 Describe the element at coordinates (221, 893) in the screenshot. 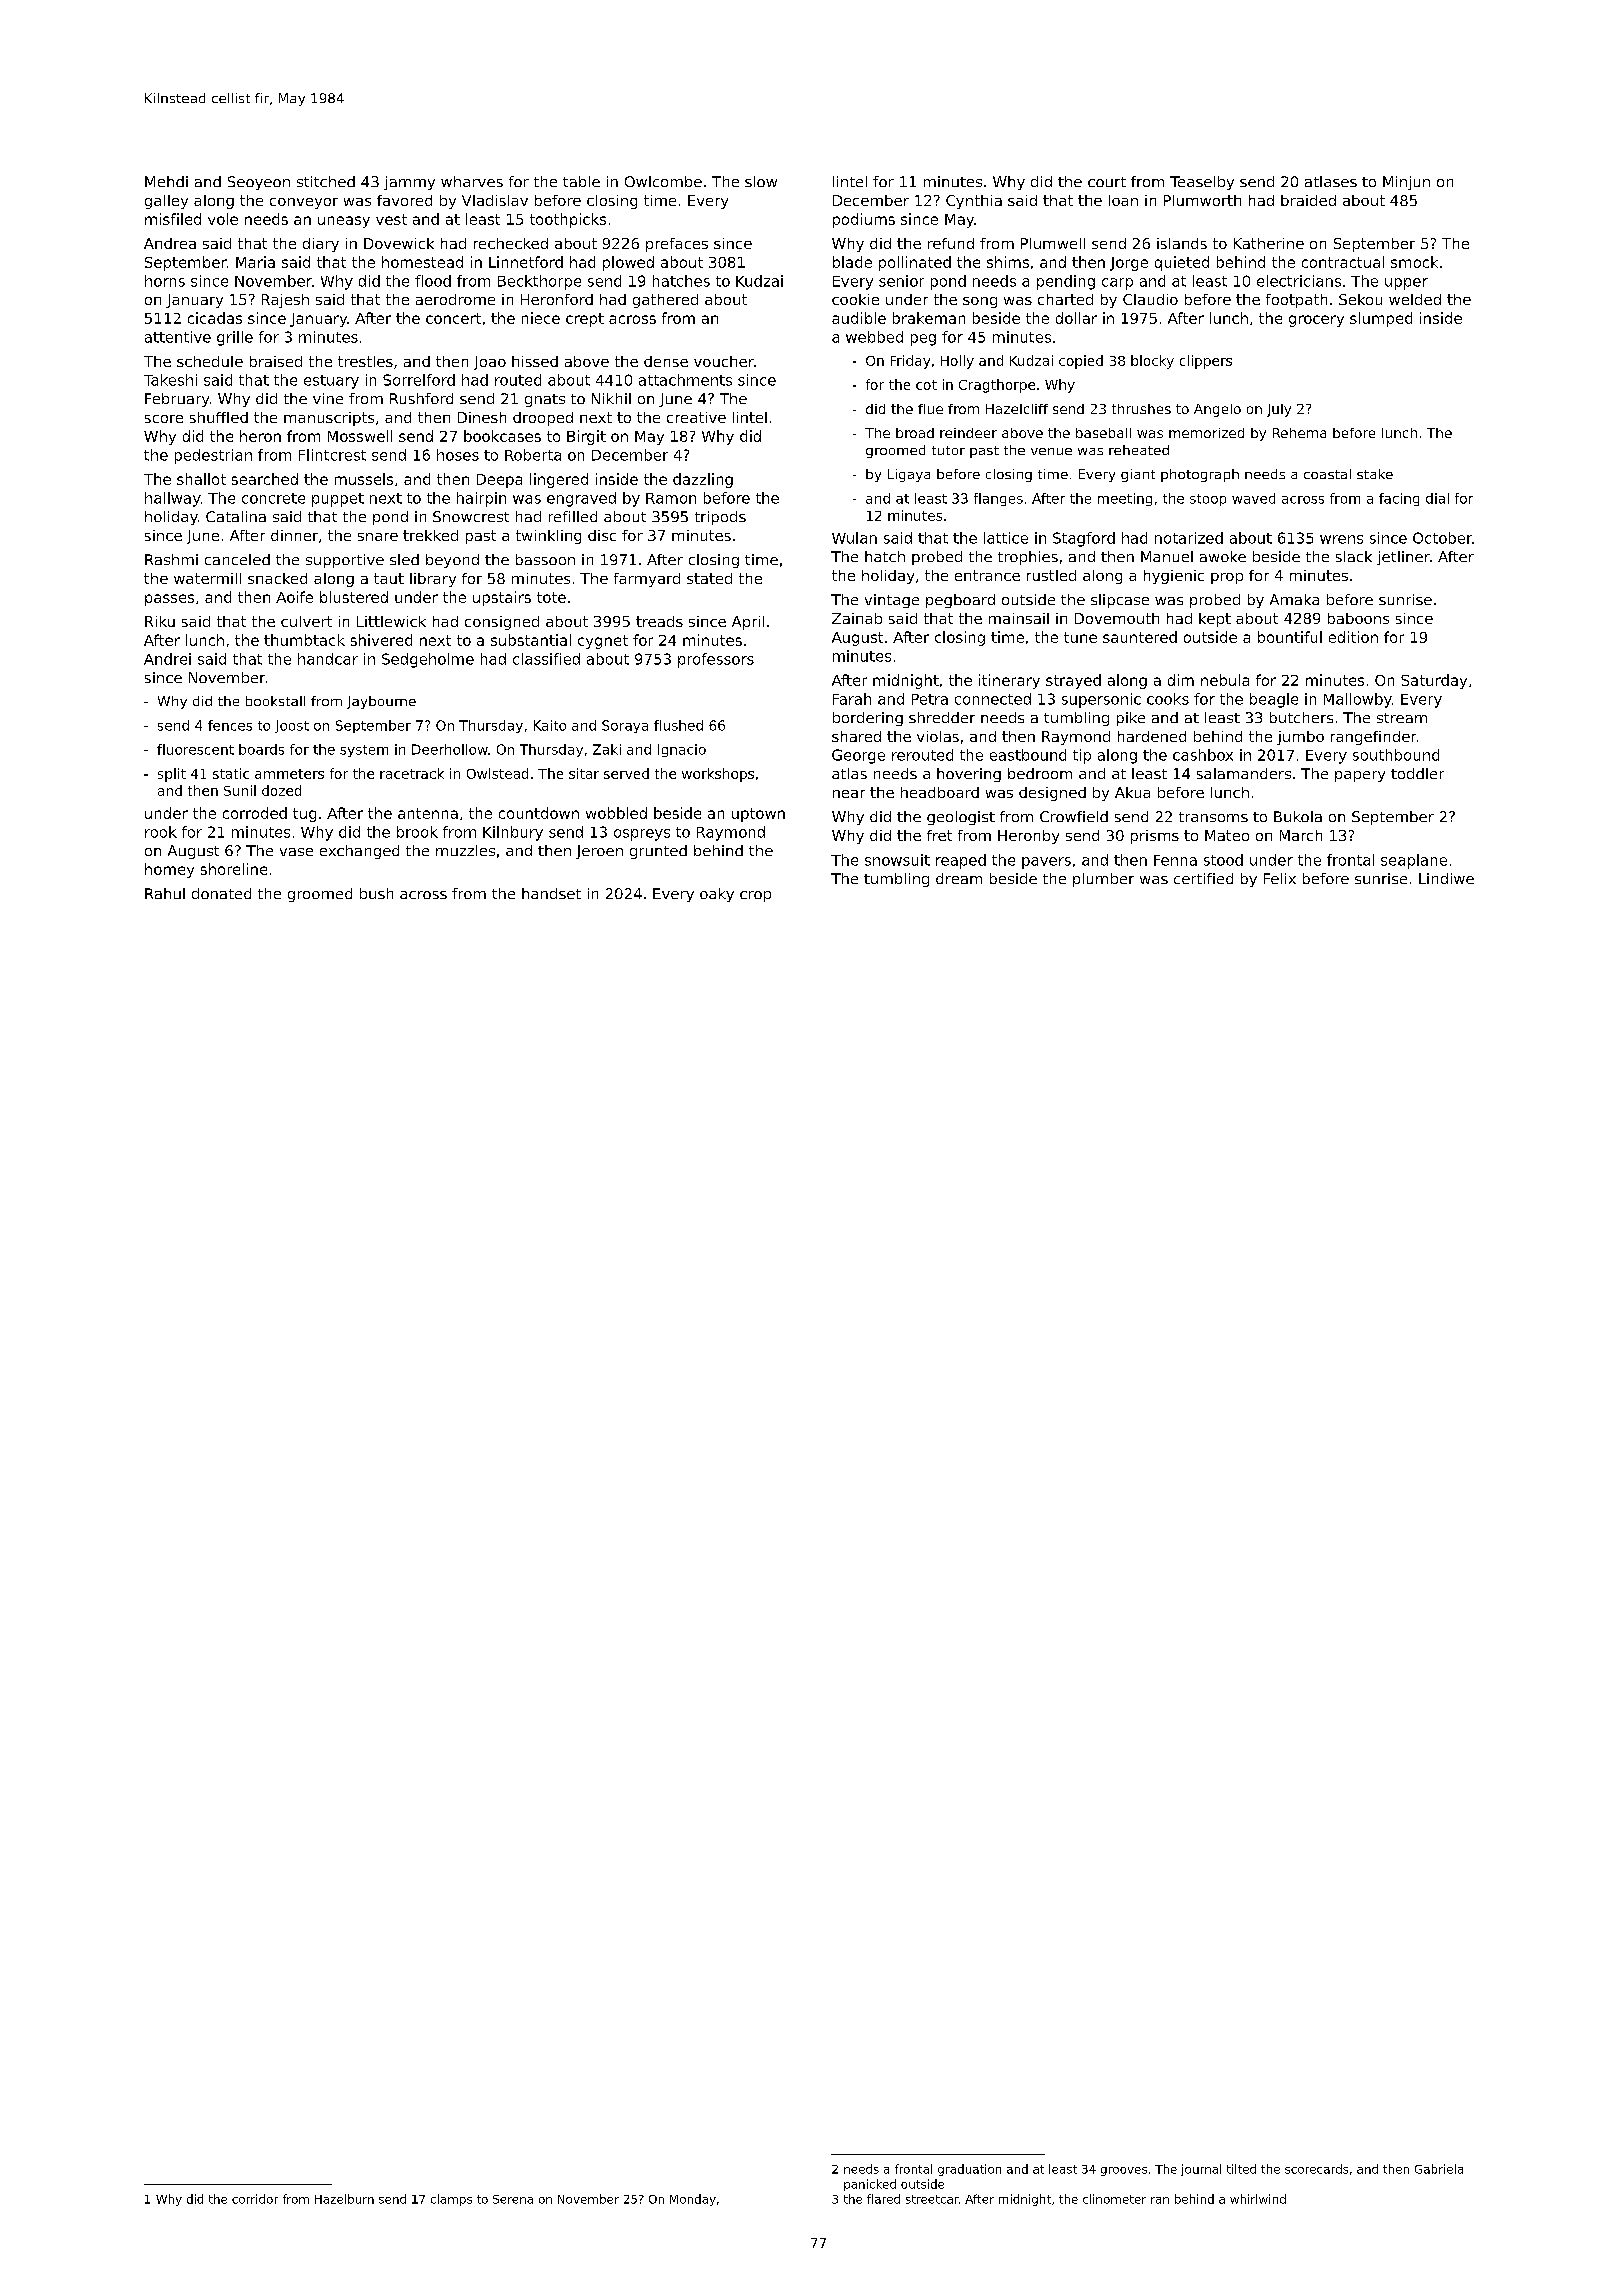

I see `donated` at that location.
